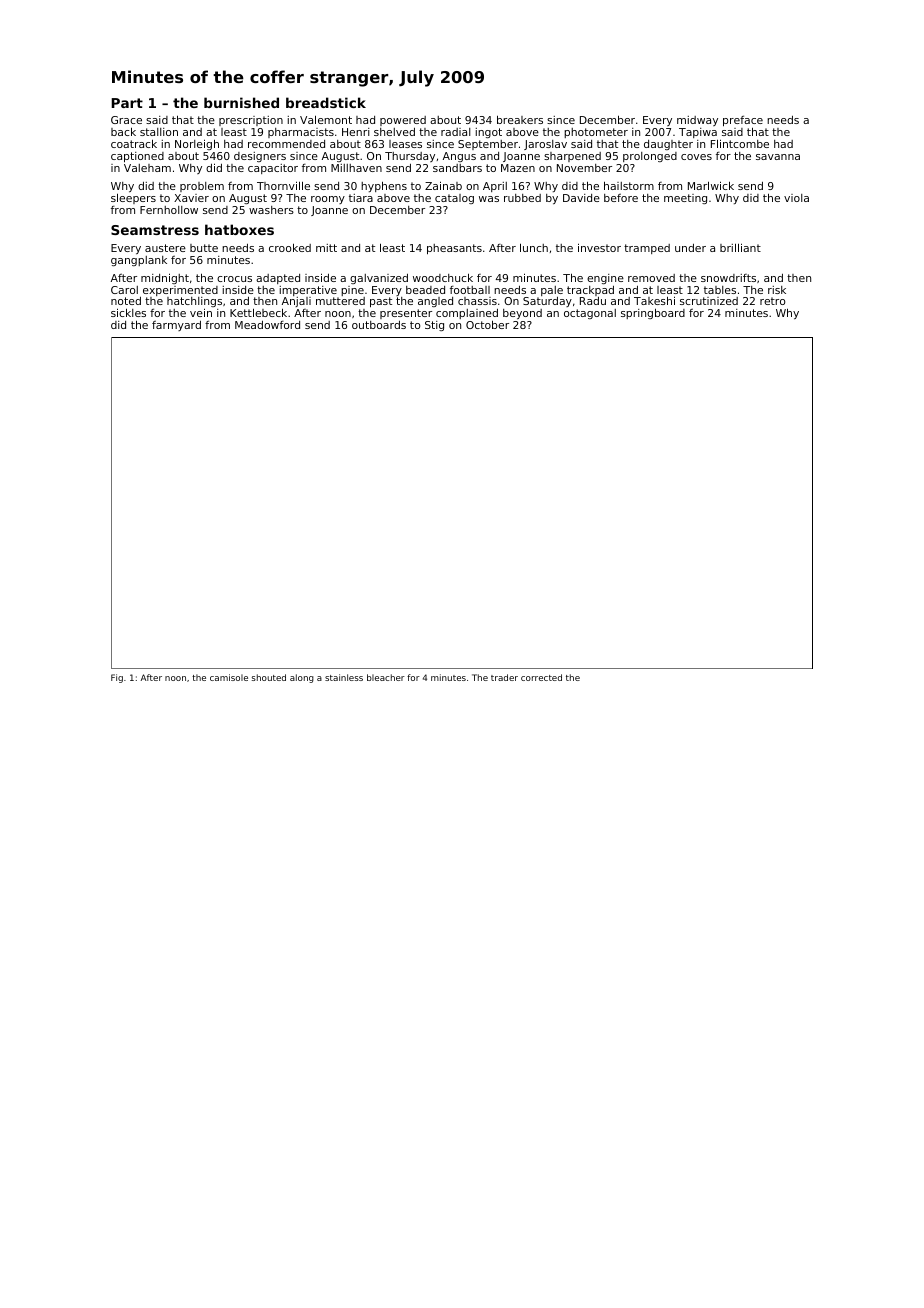 This document has height=1308, width=924. I want to click on corrected, so click(541, 677).
